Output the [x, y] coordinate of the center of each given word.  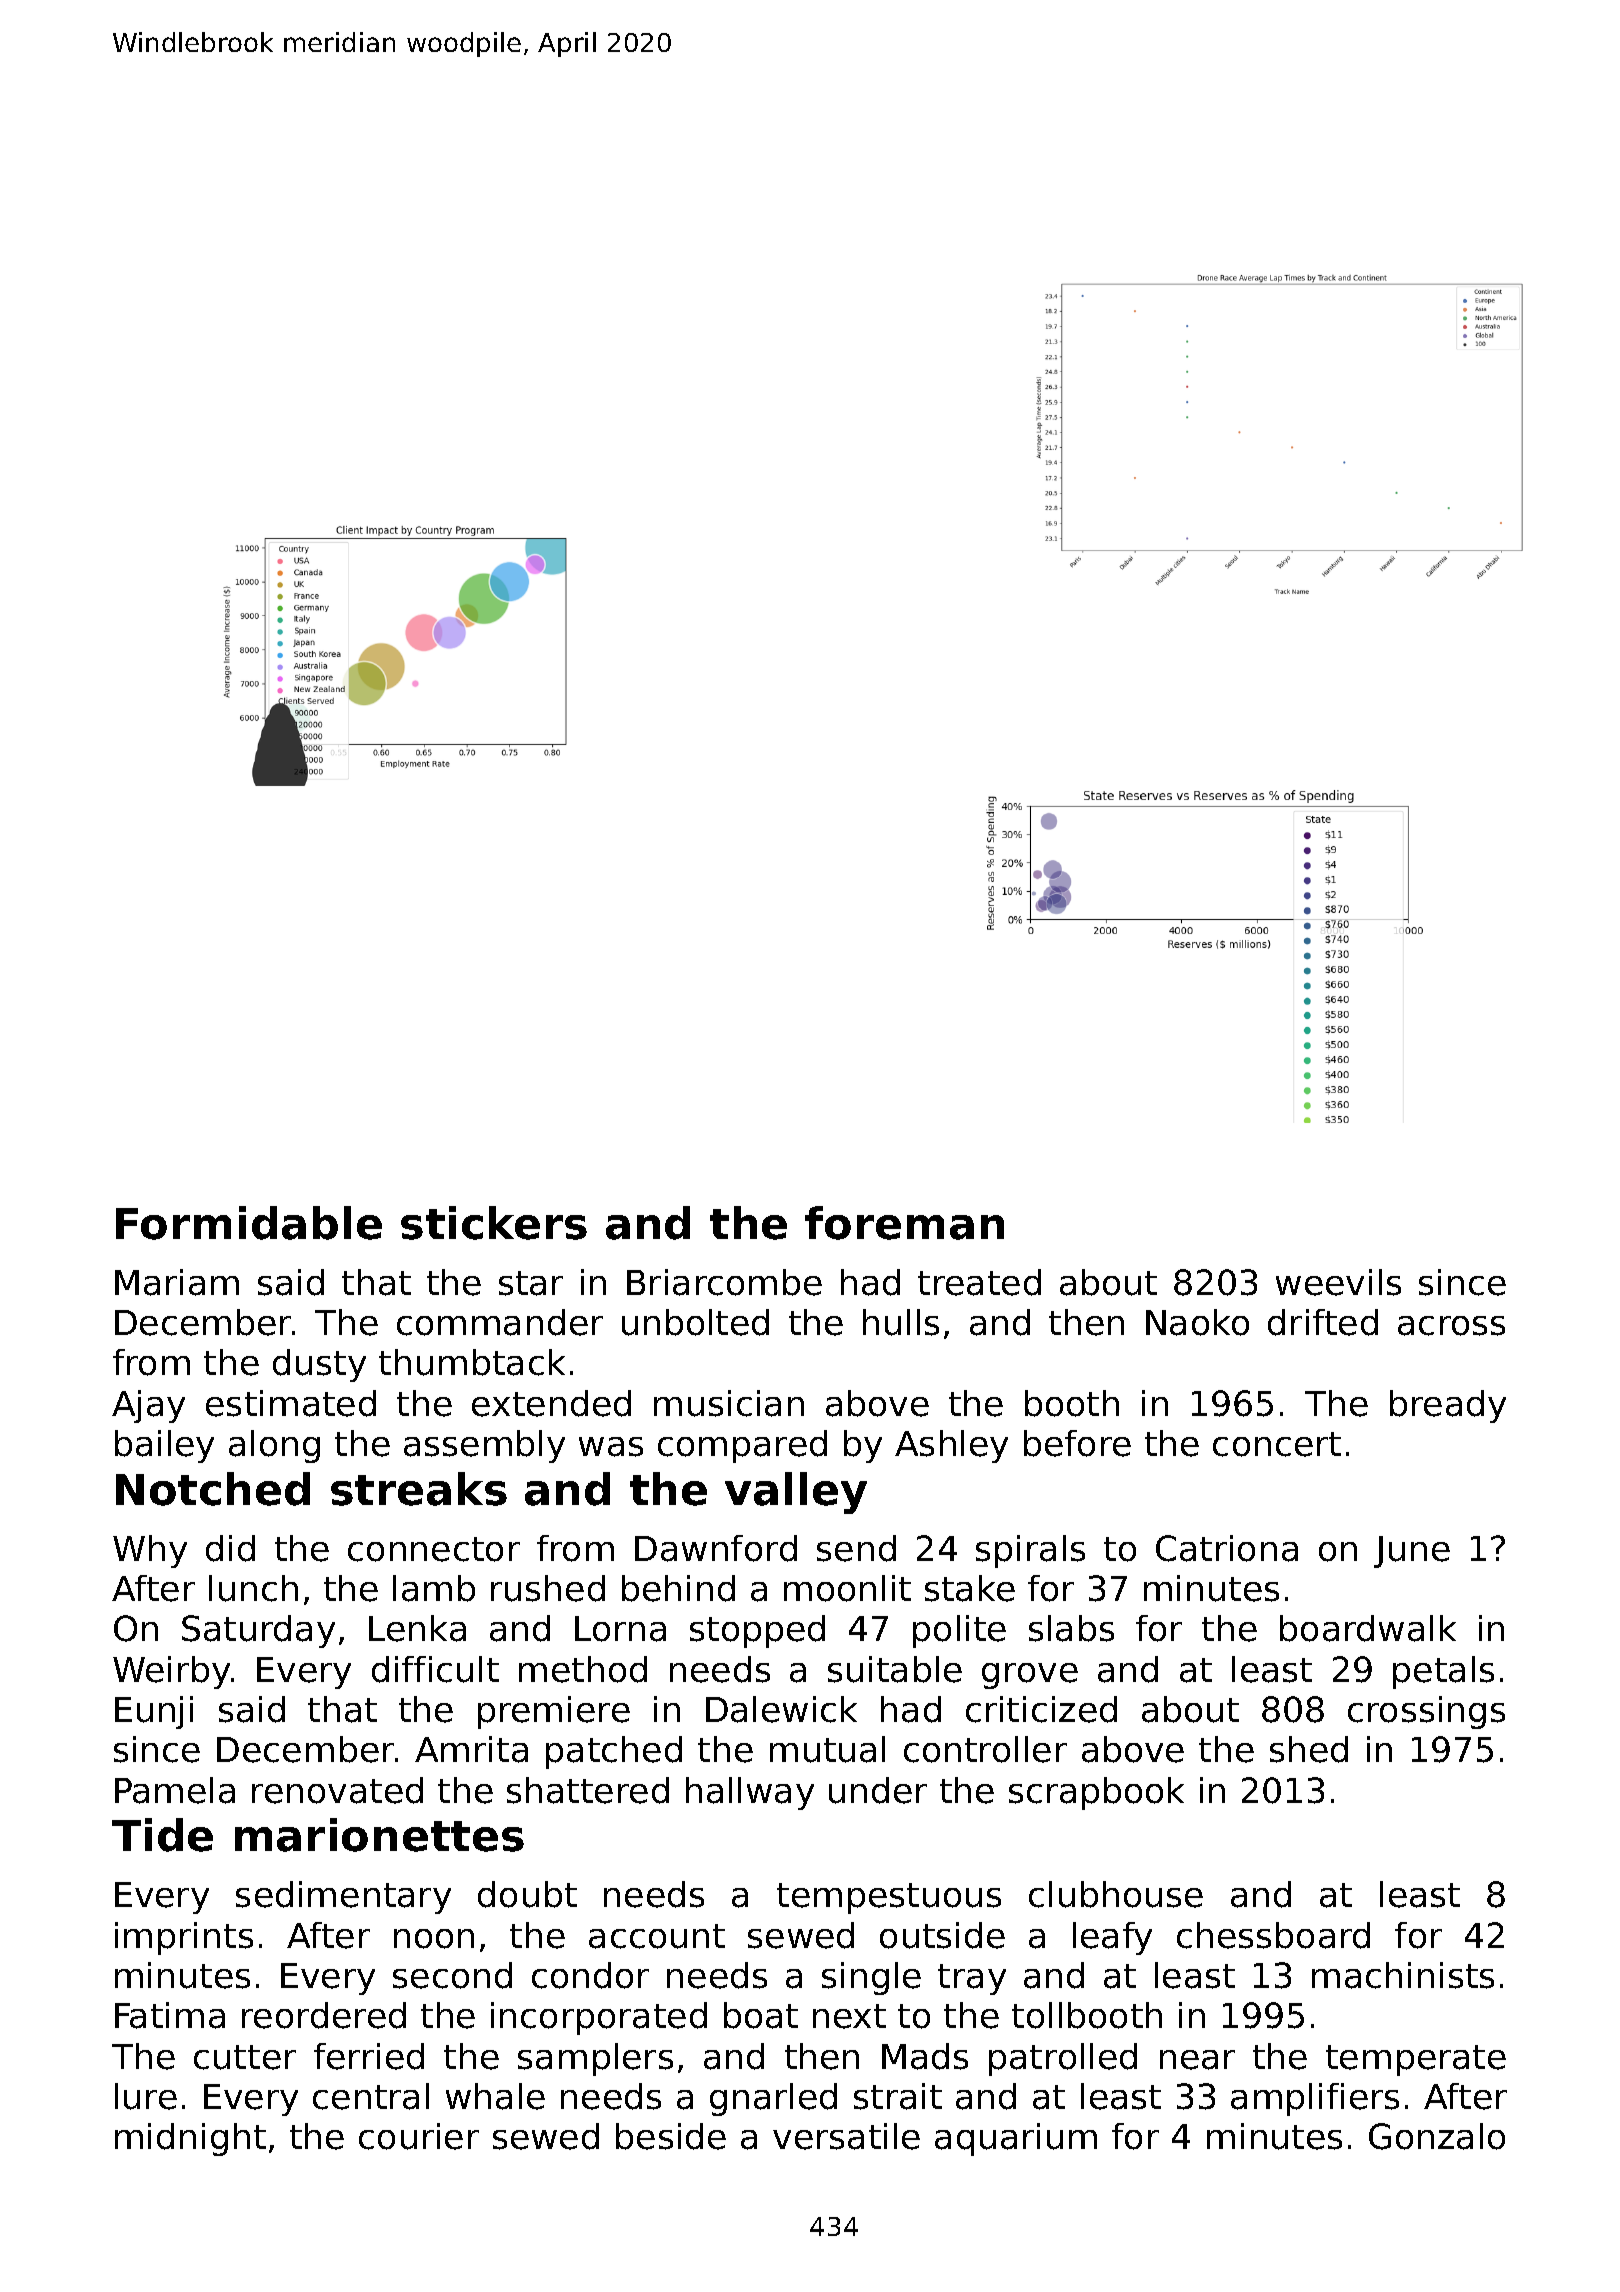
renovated [337, 1790]
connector [434, 1549]
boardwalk [1368, 1628]
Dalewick [781, 1709]
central [371, 2096]
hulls [901, 1322]
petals [1443, 1672]
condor [590, 1975]
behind [678, 1588]
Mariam [177, 1282]
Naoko [1197, 1322]
